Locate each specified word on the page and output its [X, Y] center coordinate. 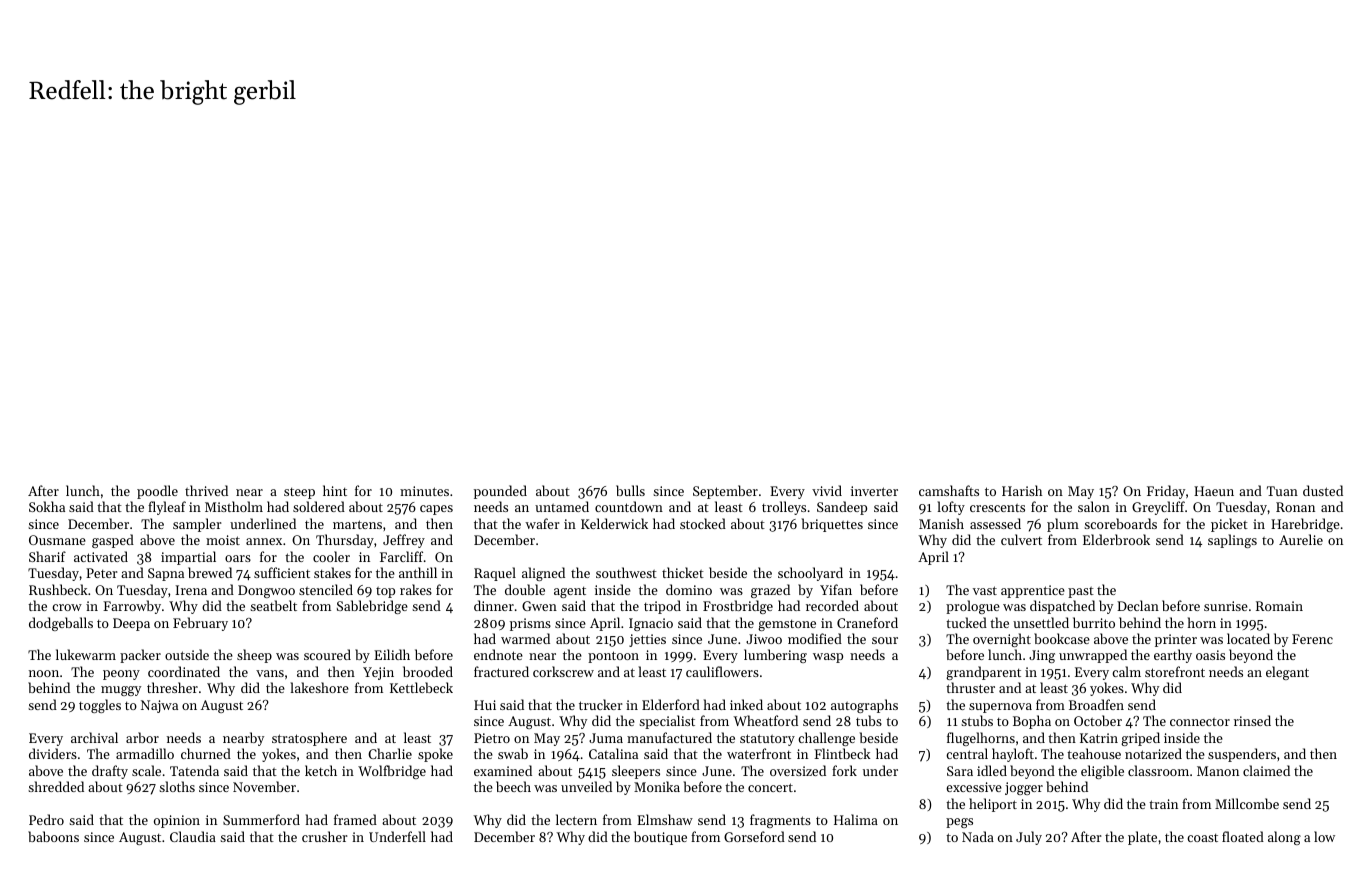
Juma [606, 738]
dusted [1323, 490]
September [725, 492]
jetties [647, 640]
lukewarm [86, 654]
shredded [56, 786]
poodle [157, 492]
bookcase [1062, 638]
